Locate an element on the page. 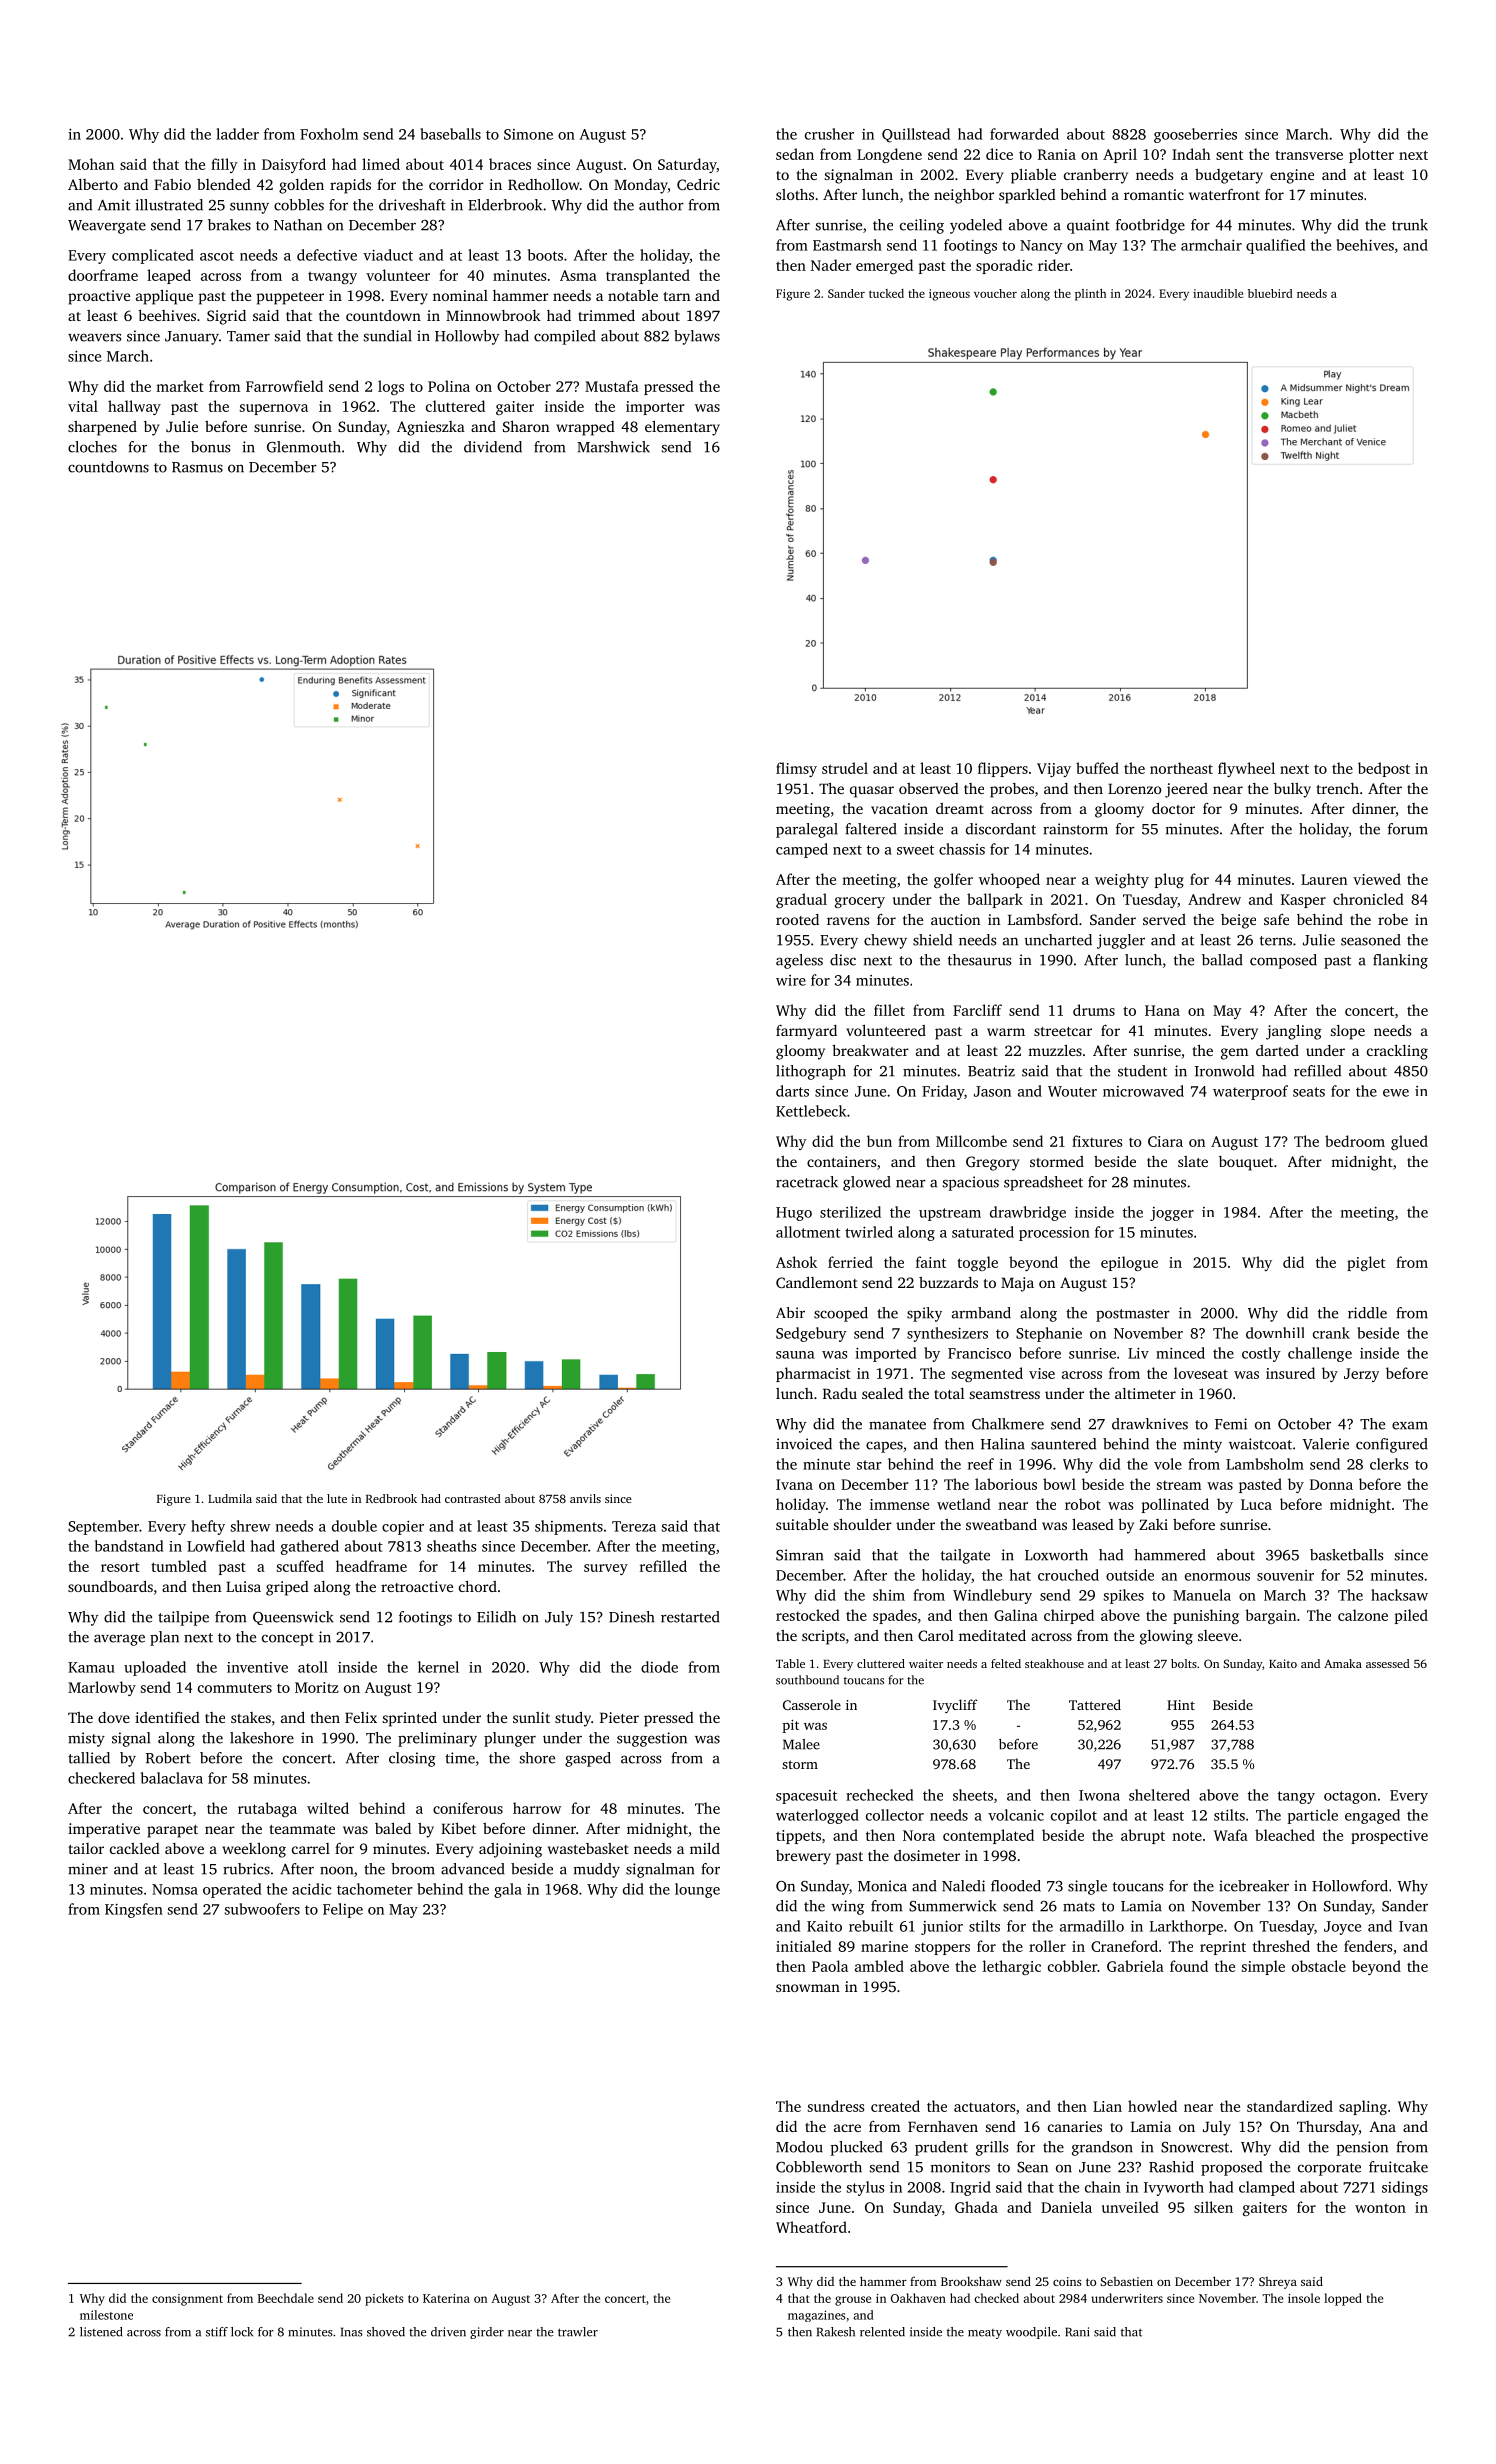  elementary is located at coordinates (682, 428).
